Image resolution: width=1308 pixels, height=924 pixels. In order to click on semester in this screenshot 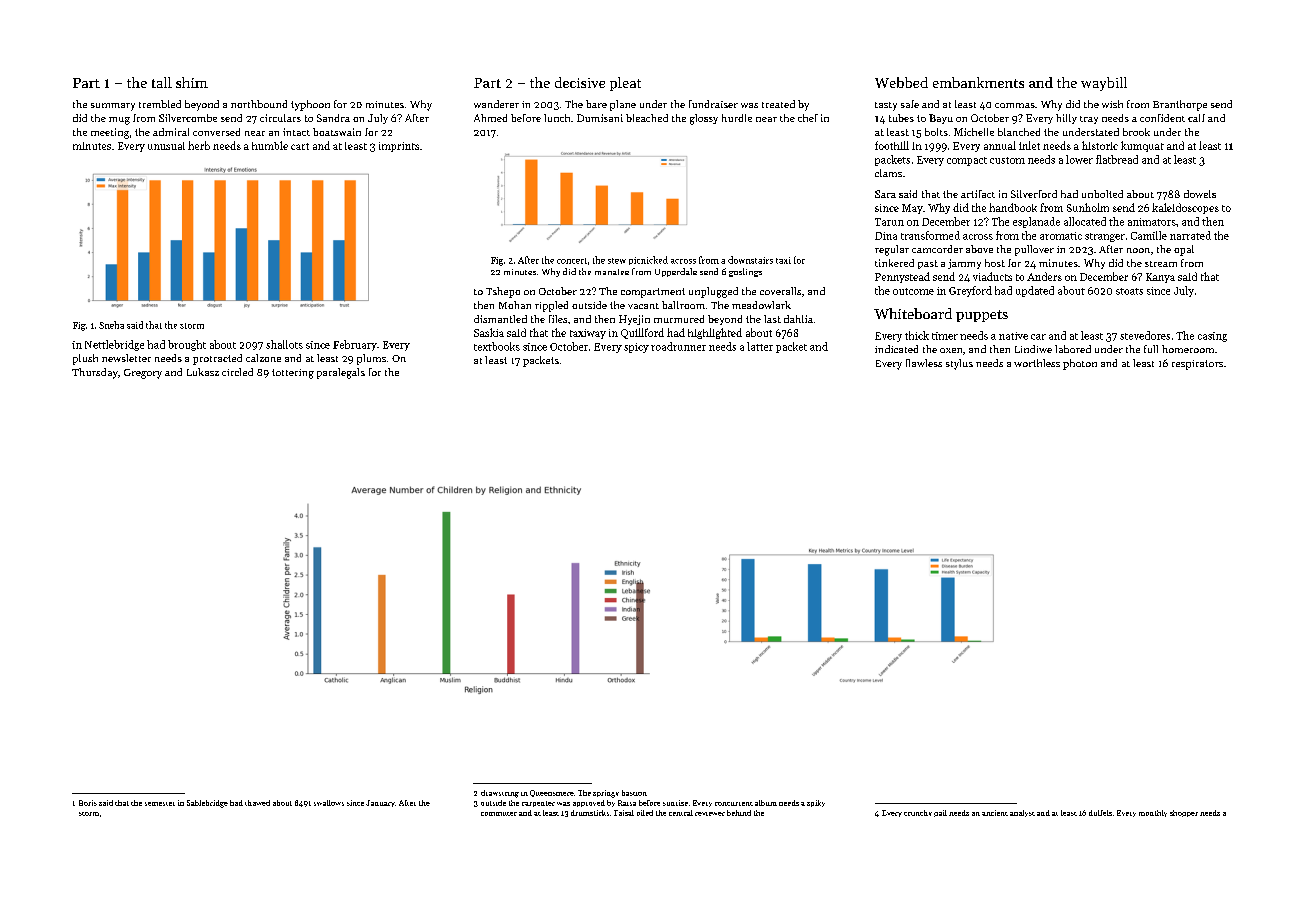, I will do `click(160, 804)`.
